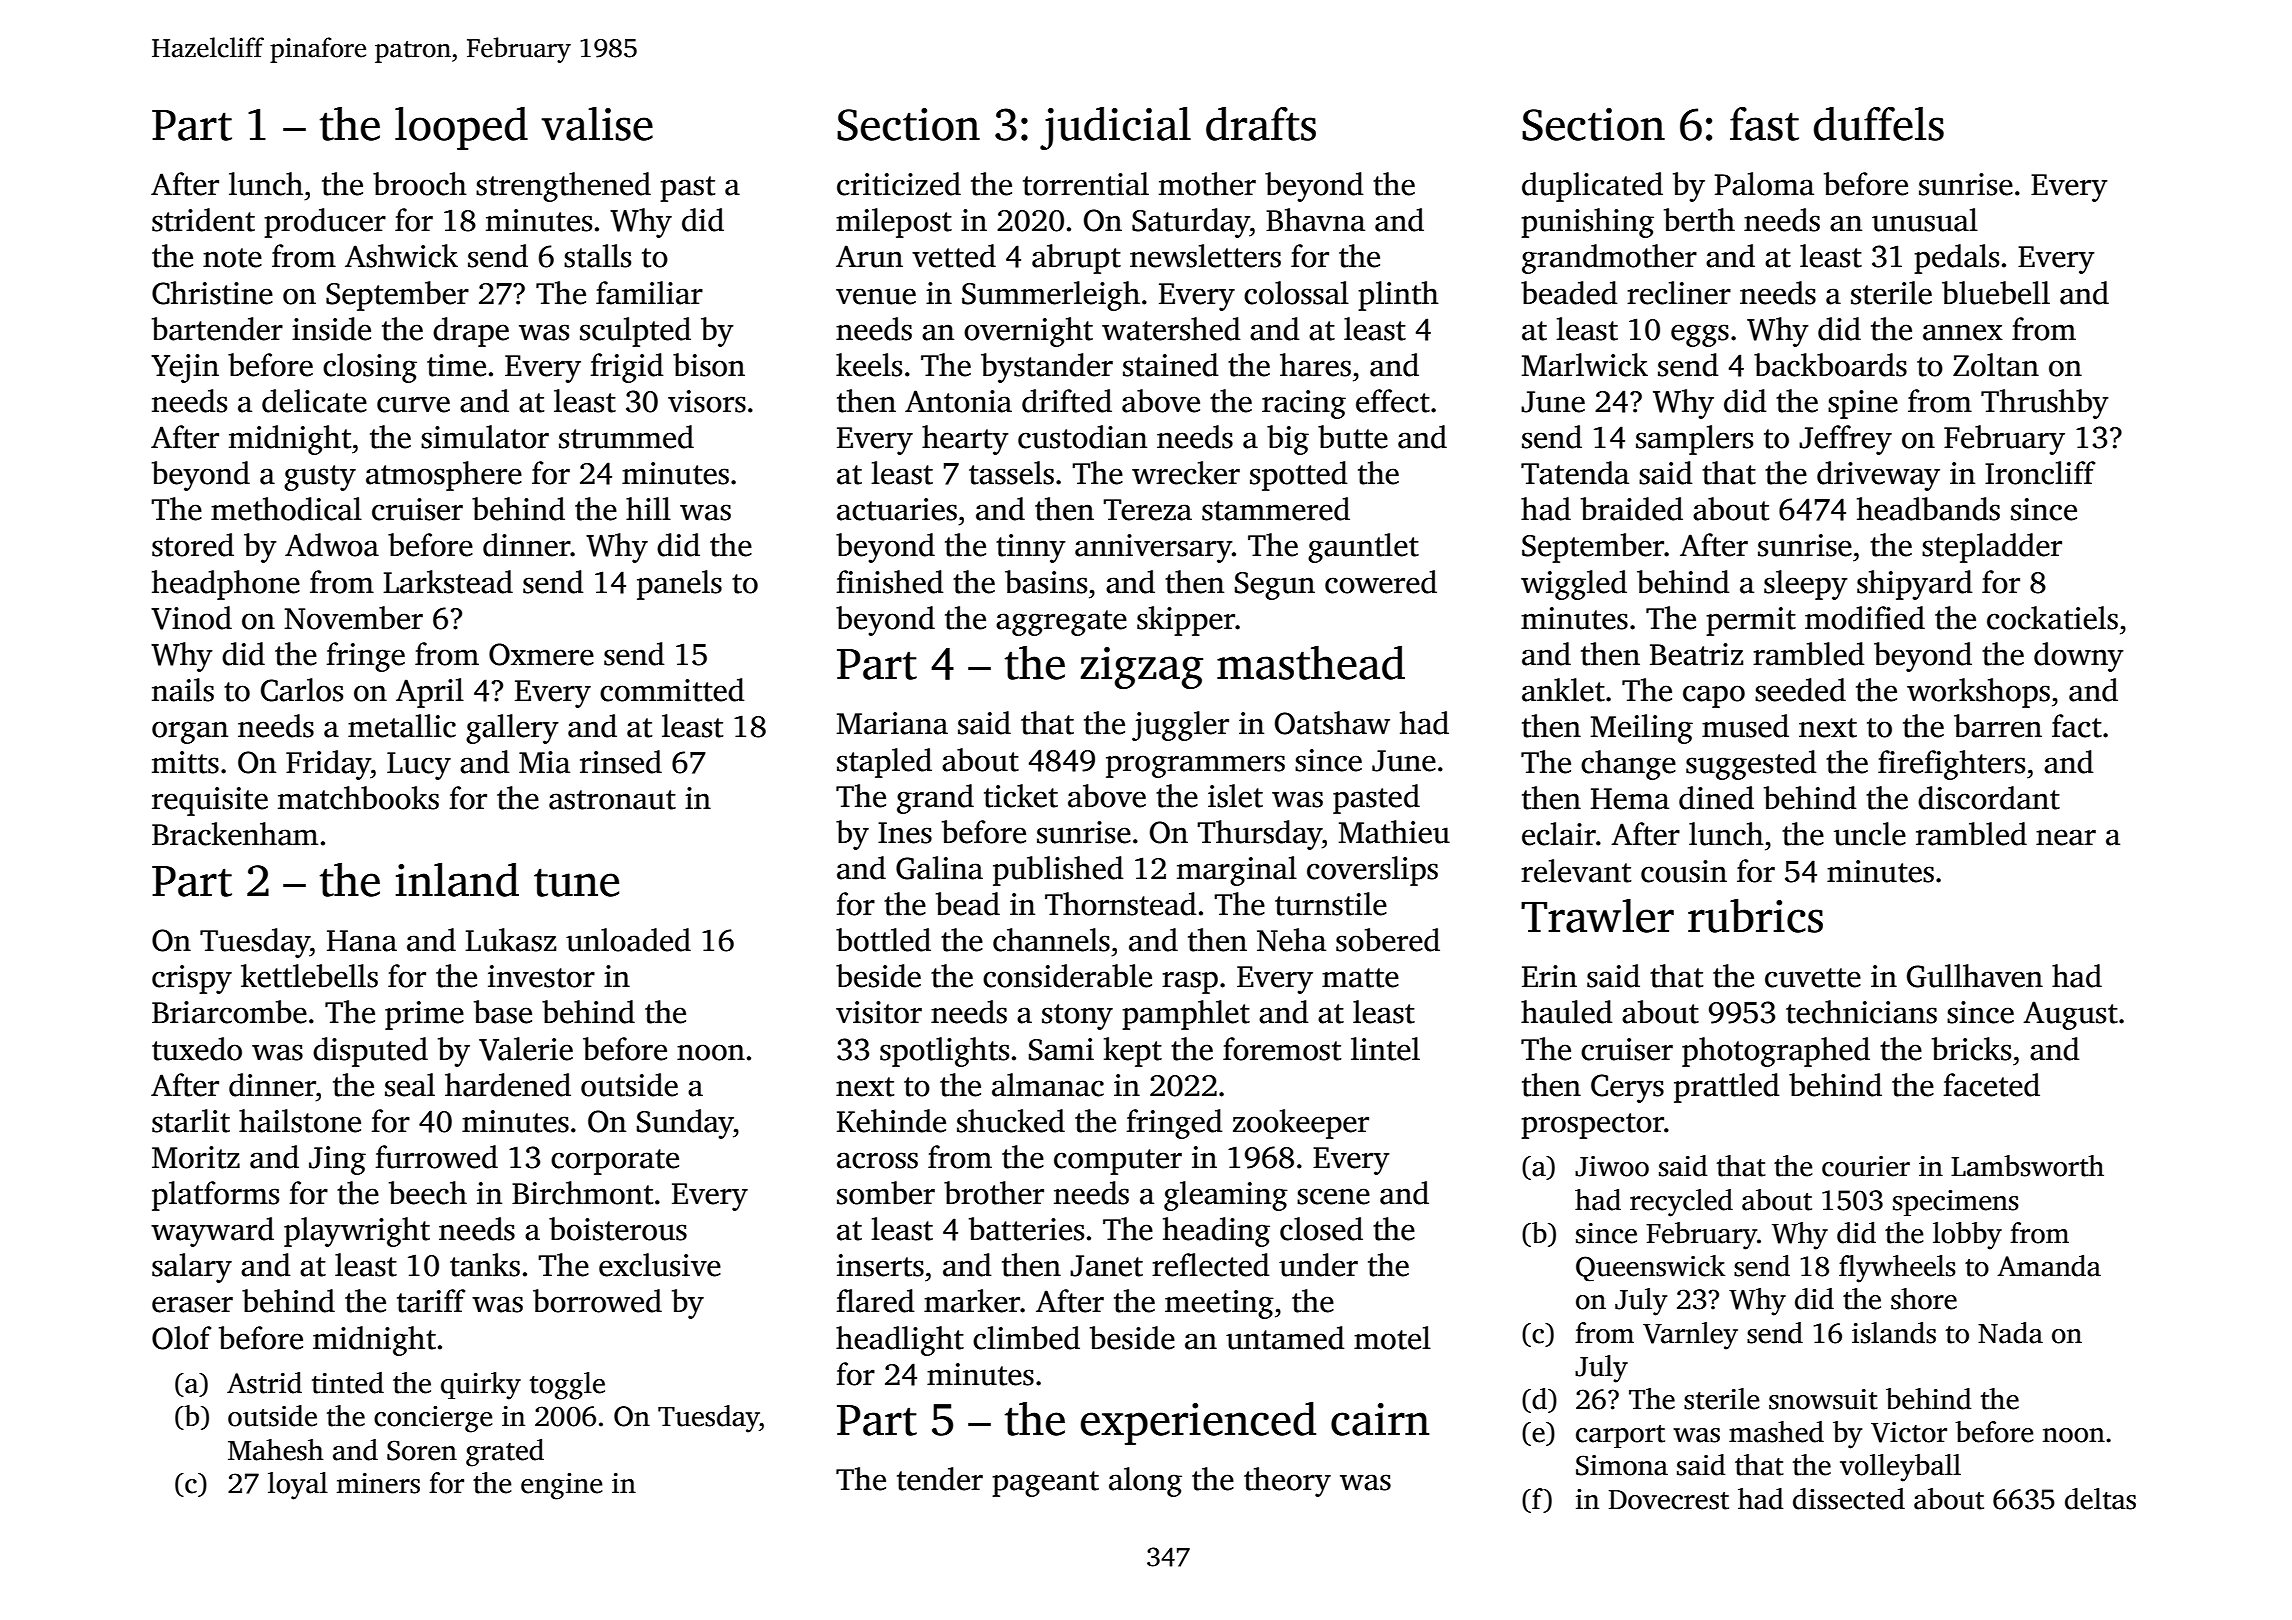 The height and width of the page is (1620, 2292). Describe the element at coordinates (1115, 128) in the page. I see `judicial` at that location.
